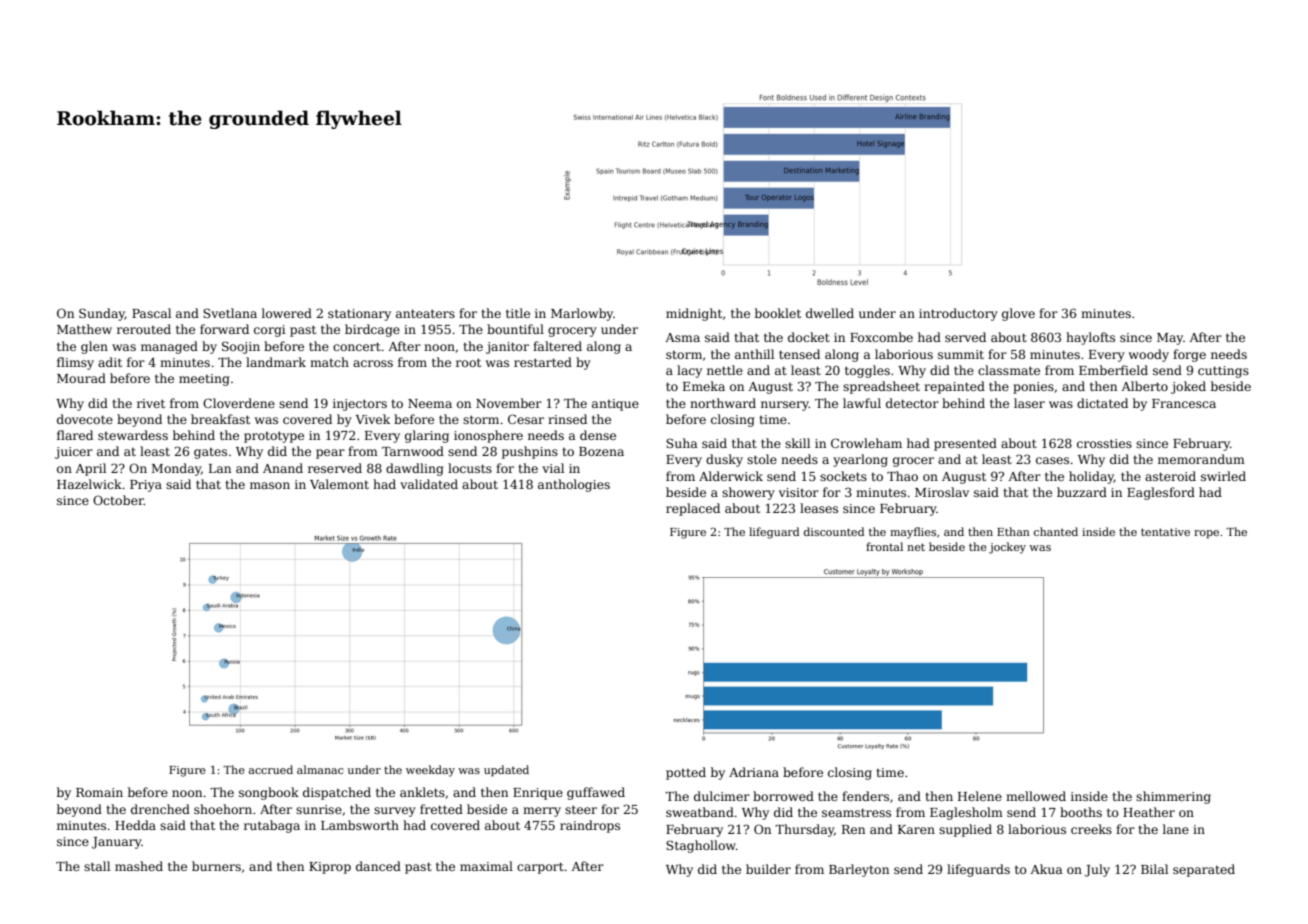  Describe the element at coordinates (1007, 548) in the document. I see `jockey` at that location.
